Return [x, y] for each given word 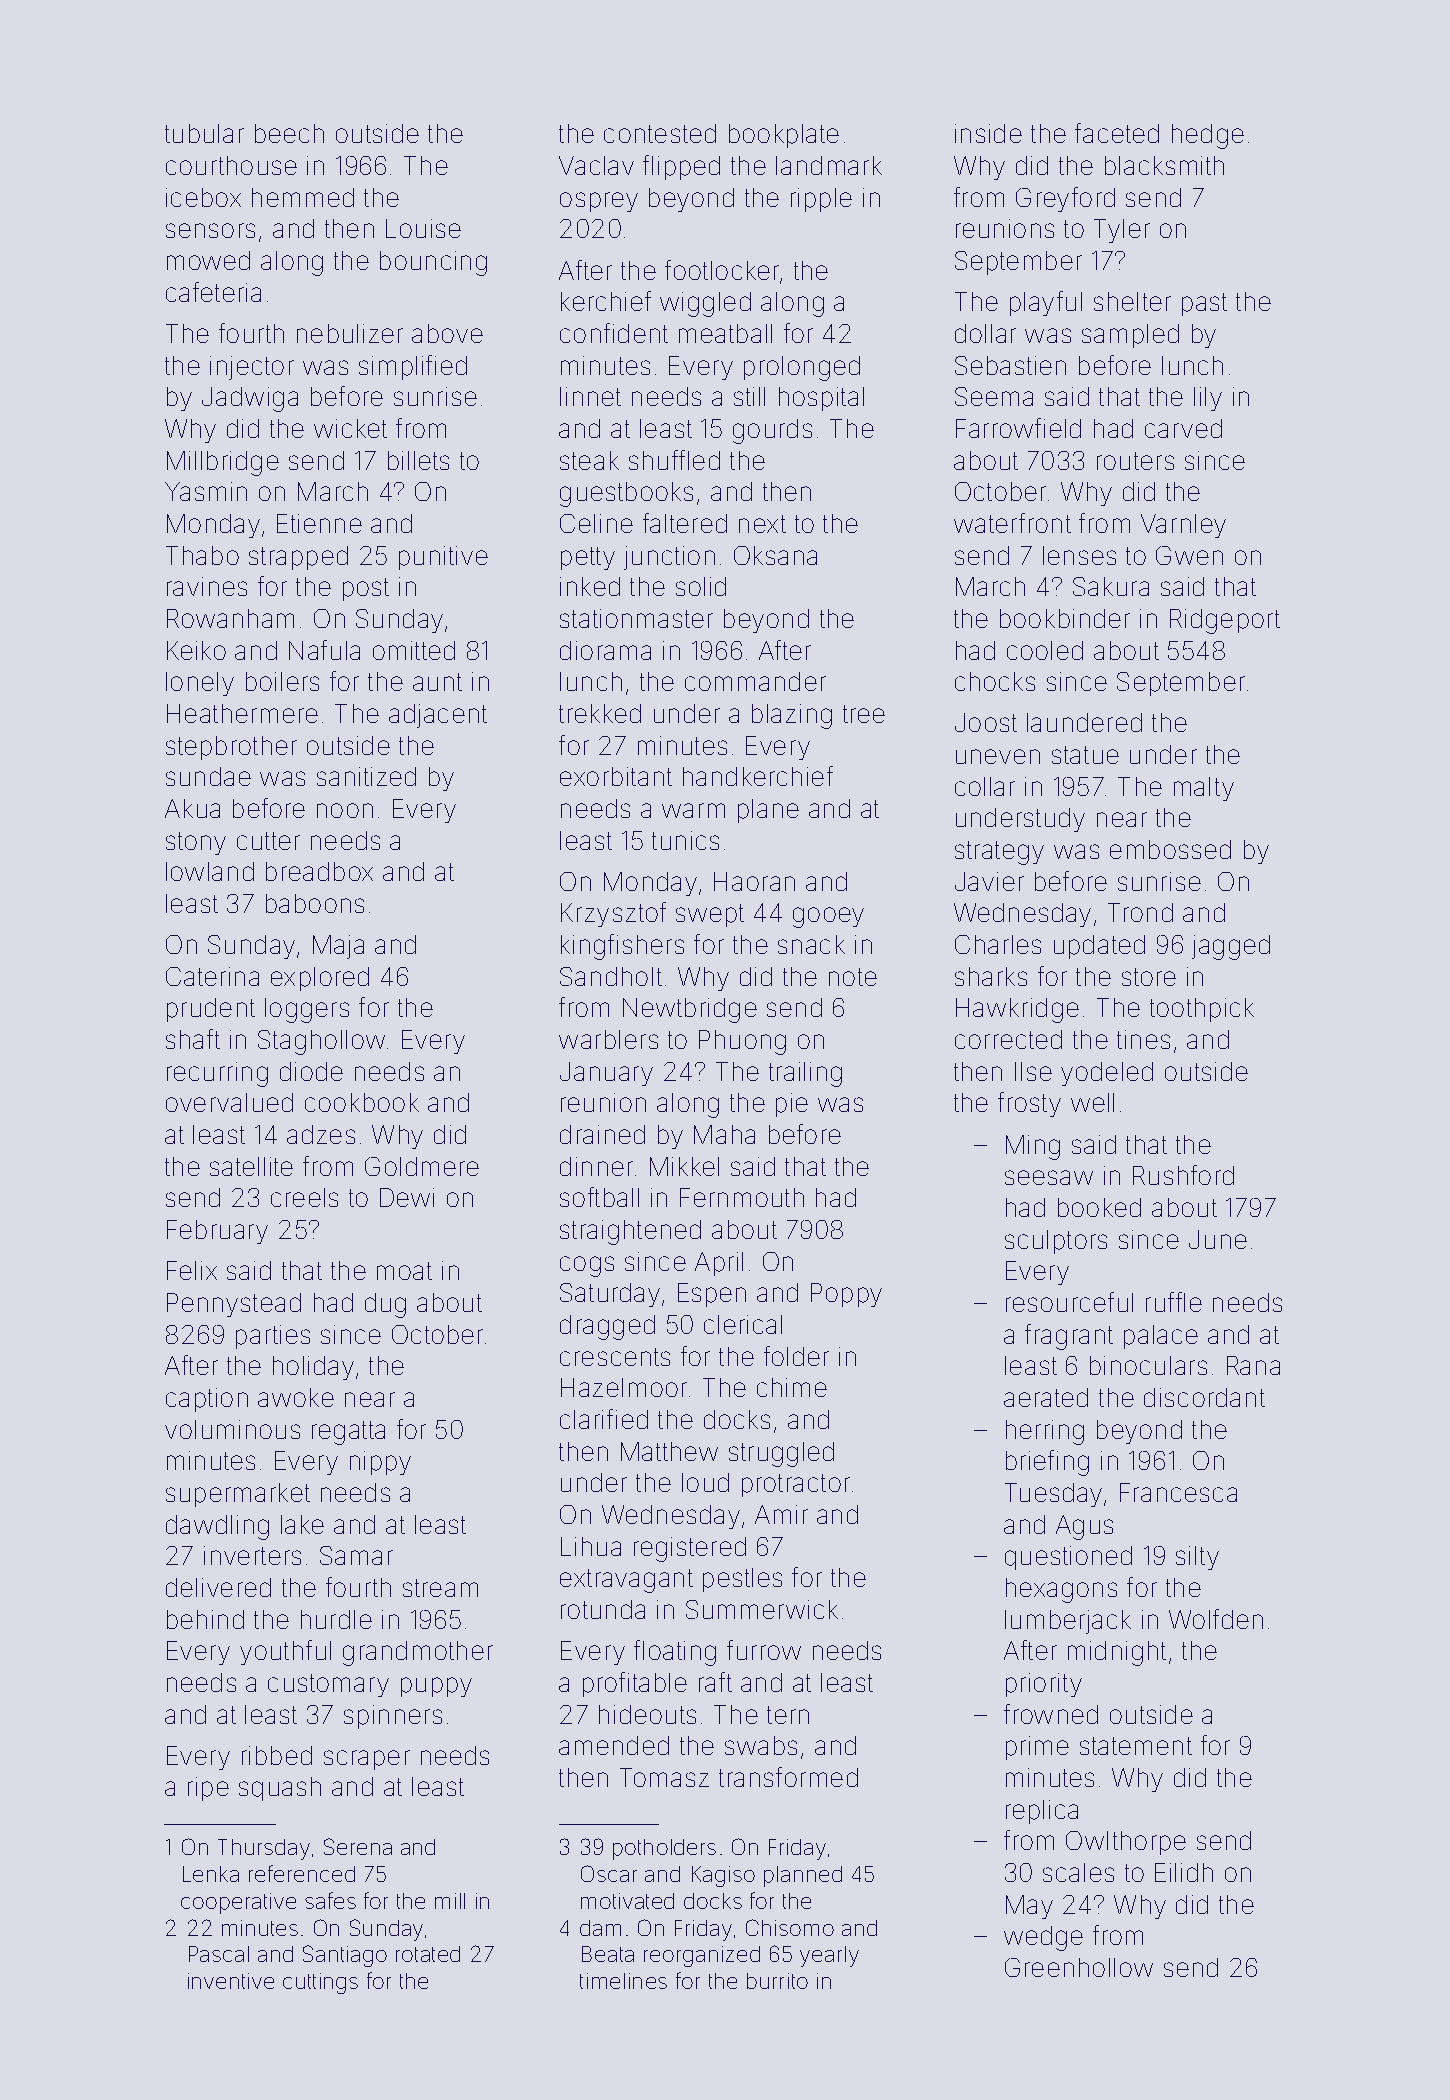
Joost [986, 722]
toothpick [1202, 1010]
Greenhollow [1079, 1967]
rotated [428, 1954]
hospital [821, 399]
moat [404, 1271]
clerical [743, 1324]
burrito [777, 1981]
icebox [203, 197]
